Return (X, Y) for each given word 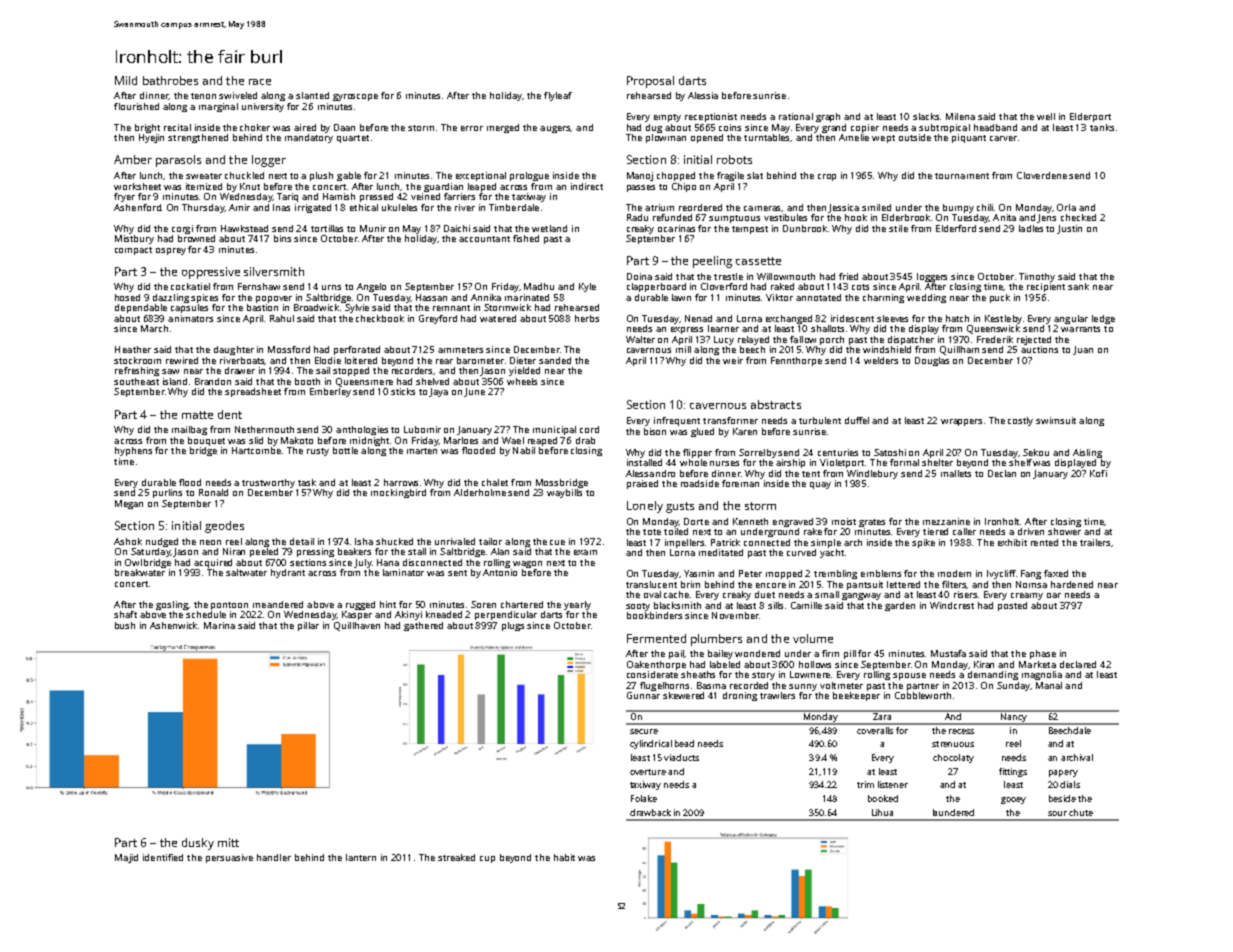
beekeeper (856, 696)
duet (765, 594)
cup (487, 859)
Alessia (703, 95)
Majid (126, 858)
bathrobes (170, 80)
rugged (360, 605)
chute (1081, 812)
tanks (1102, 127)
